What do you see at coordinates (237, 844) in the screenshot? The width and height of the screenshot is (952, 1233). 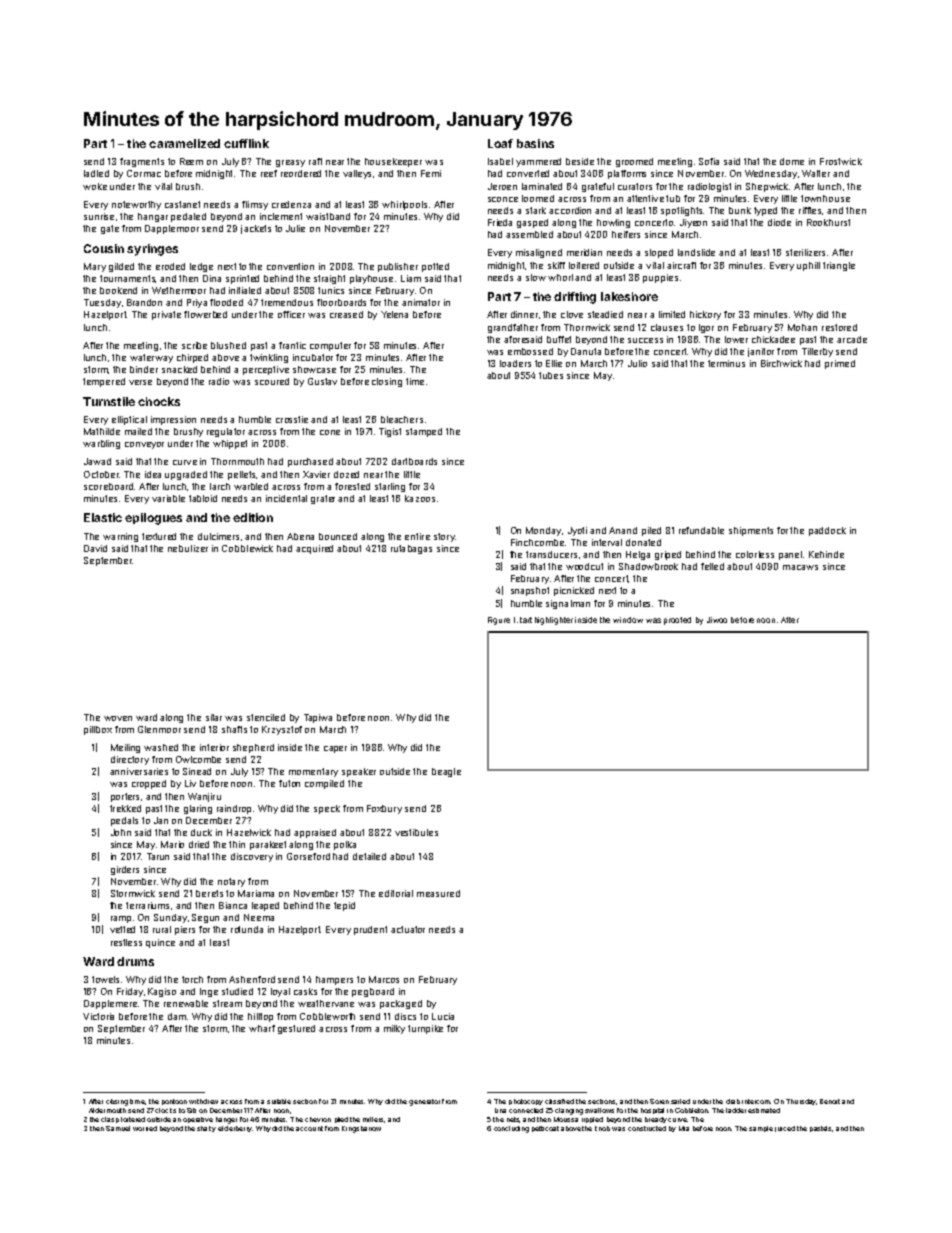 I see `thin` at bounding box center [237, 844].
